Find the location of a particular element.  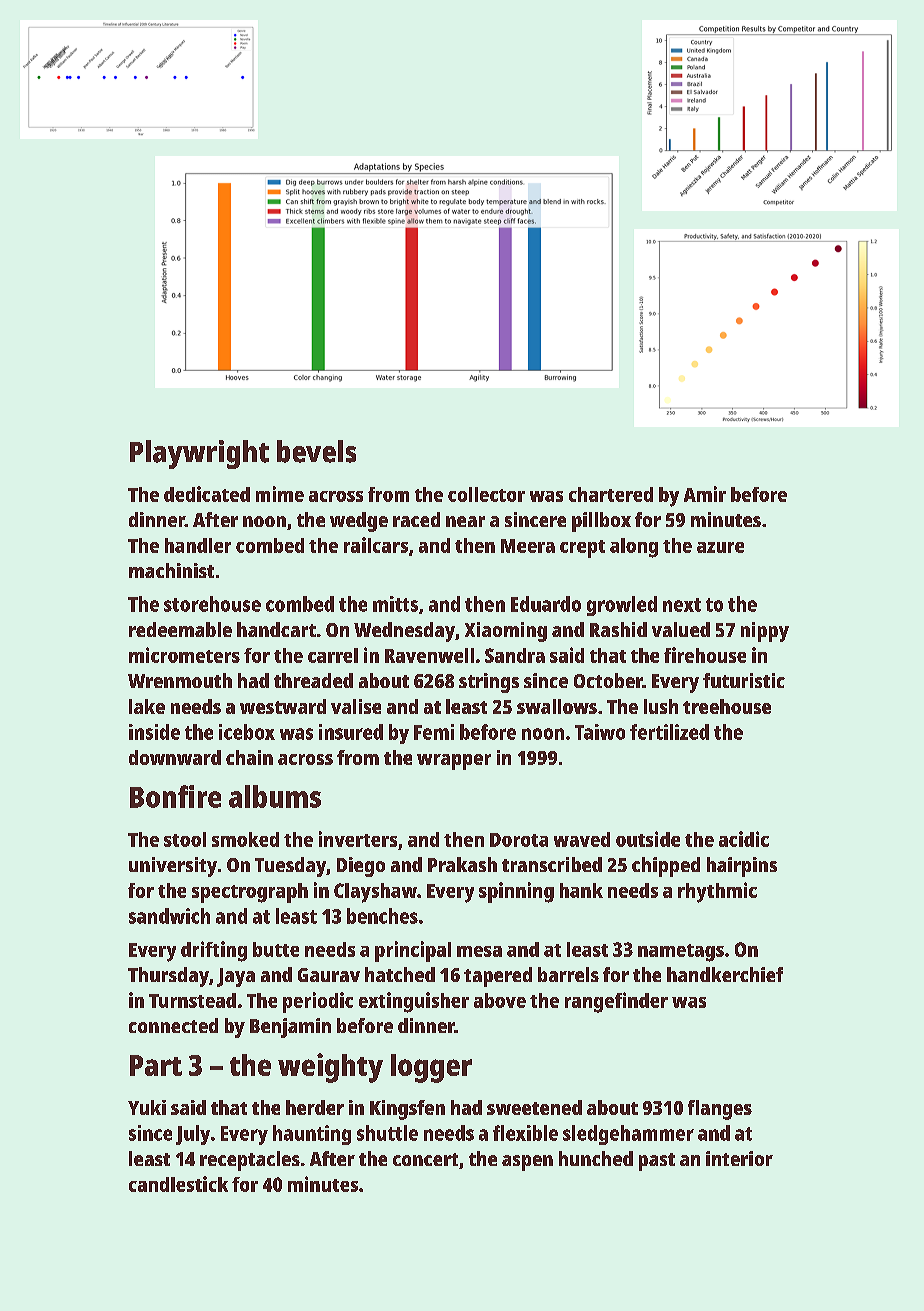

dedicated is located at coordinates (207, 494).
